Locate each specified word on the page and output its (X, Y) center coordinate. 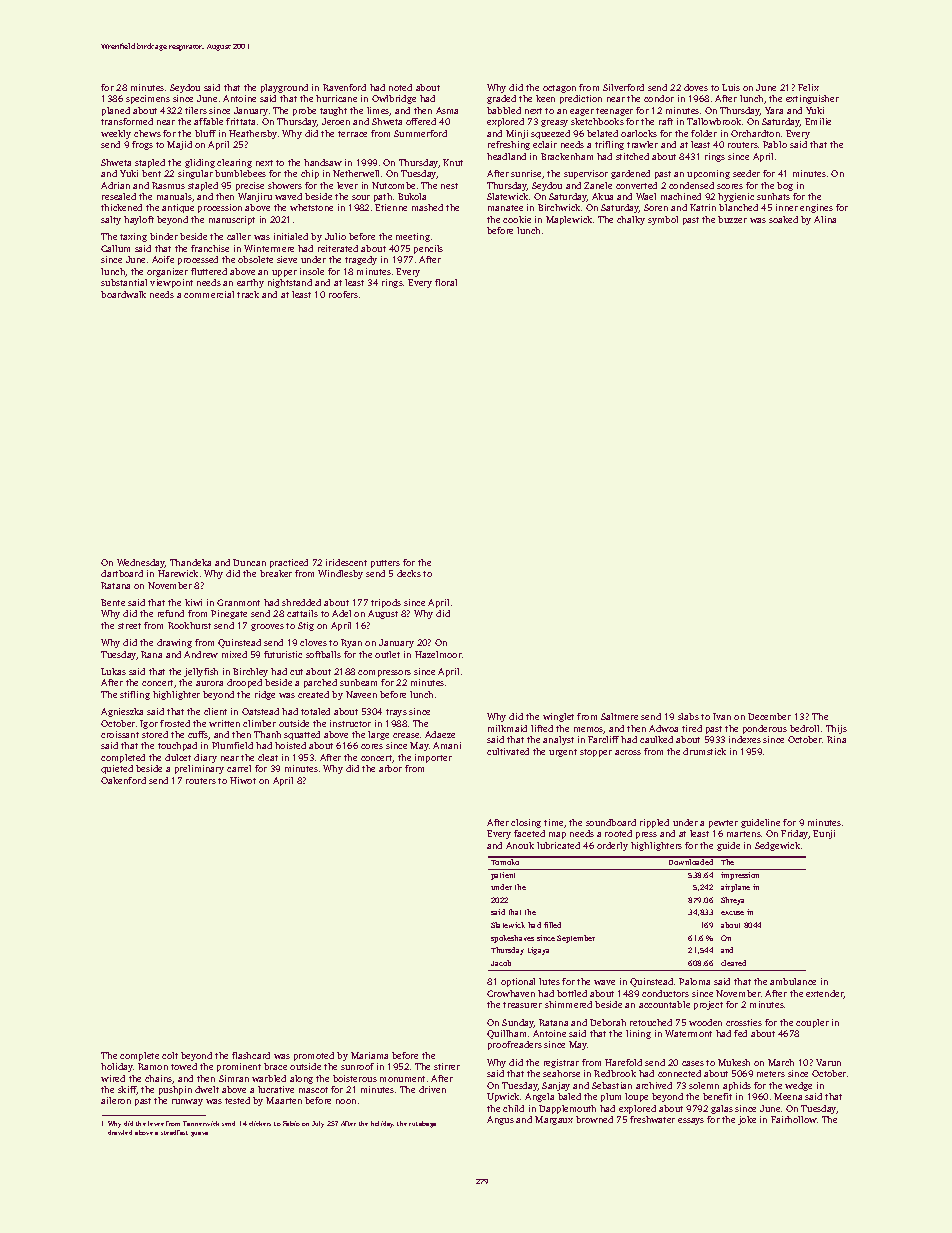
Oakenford (123, 780)
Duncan (249, 562)
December (769, 716)
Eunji (824, 834)
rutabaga (422, 1124)
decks (409, 573)
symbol (663, 220)
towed (184, 1066)
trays (396, 713)
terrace (352, 134)
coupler (812, 1023)
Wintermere (269, 248)
